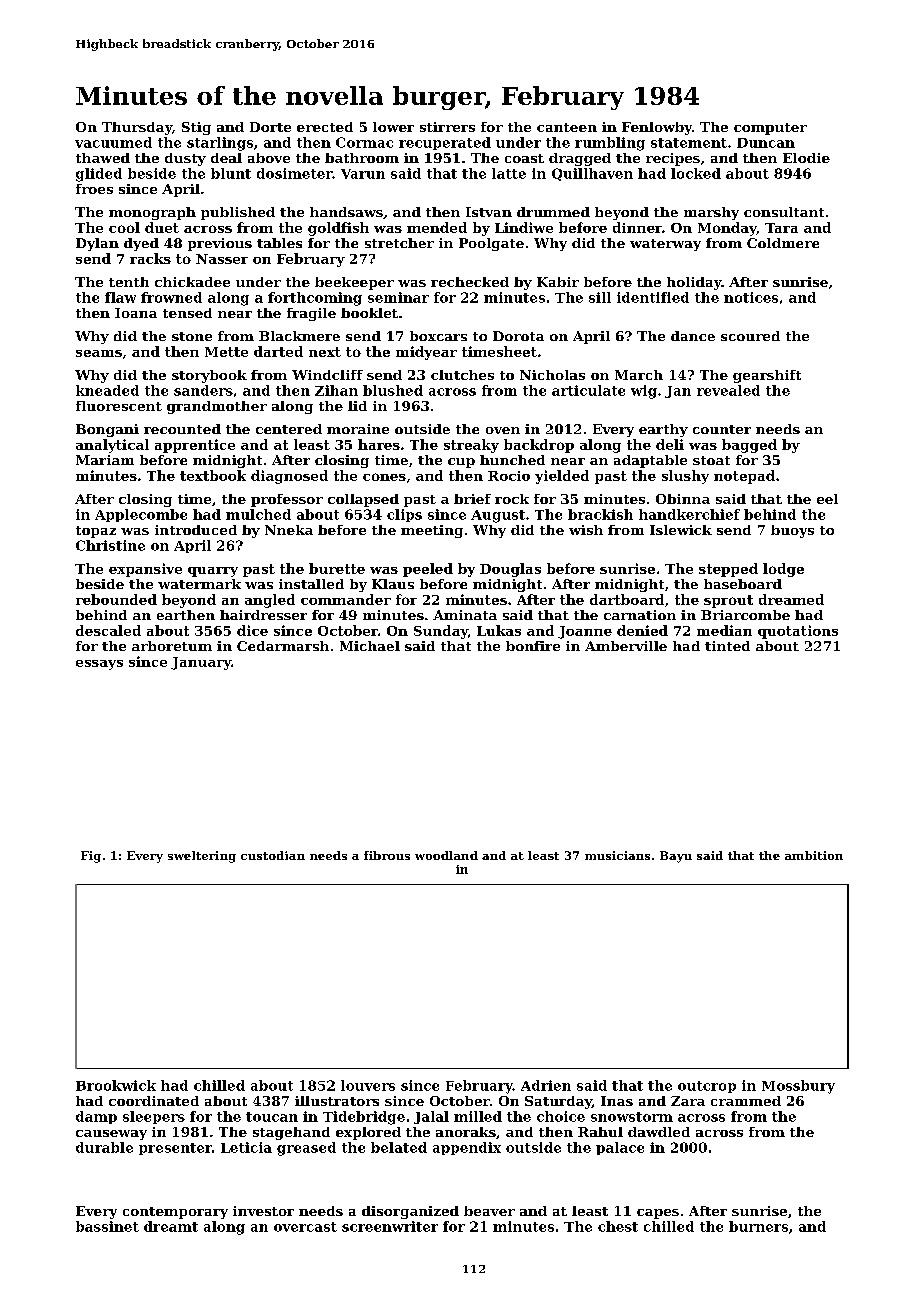 Image resolution: width=924 pixels, height=1308 pixels. I want to click on sweltering, so click(202, 857).
